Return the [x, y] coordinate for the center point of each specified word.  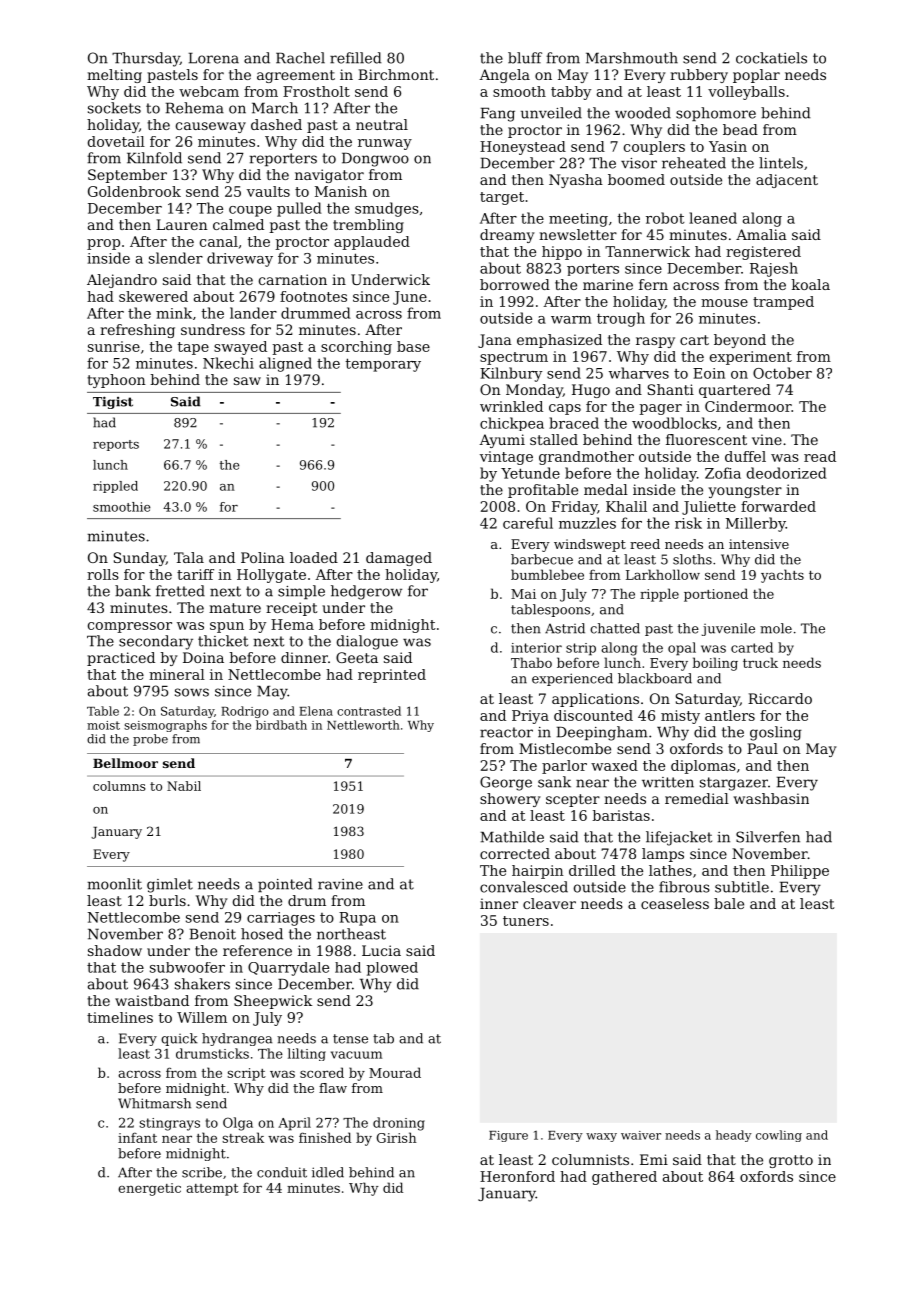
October [782, 373]
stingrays [169, 1124]
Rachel [300, 58]
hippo [562, 253]
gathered [624, 1178]
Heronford [517, 1176]
